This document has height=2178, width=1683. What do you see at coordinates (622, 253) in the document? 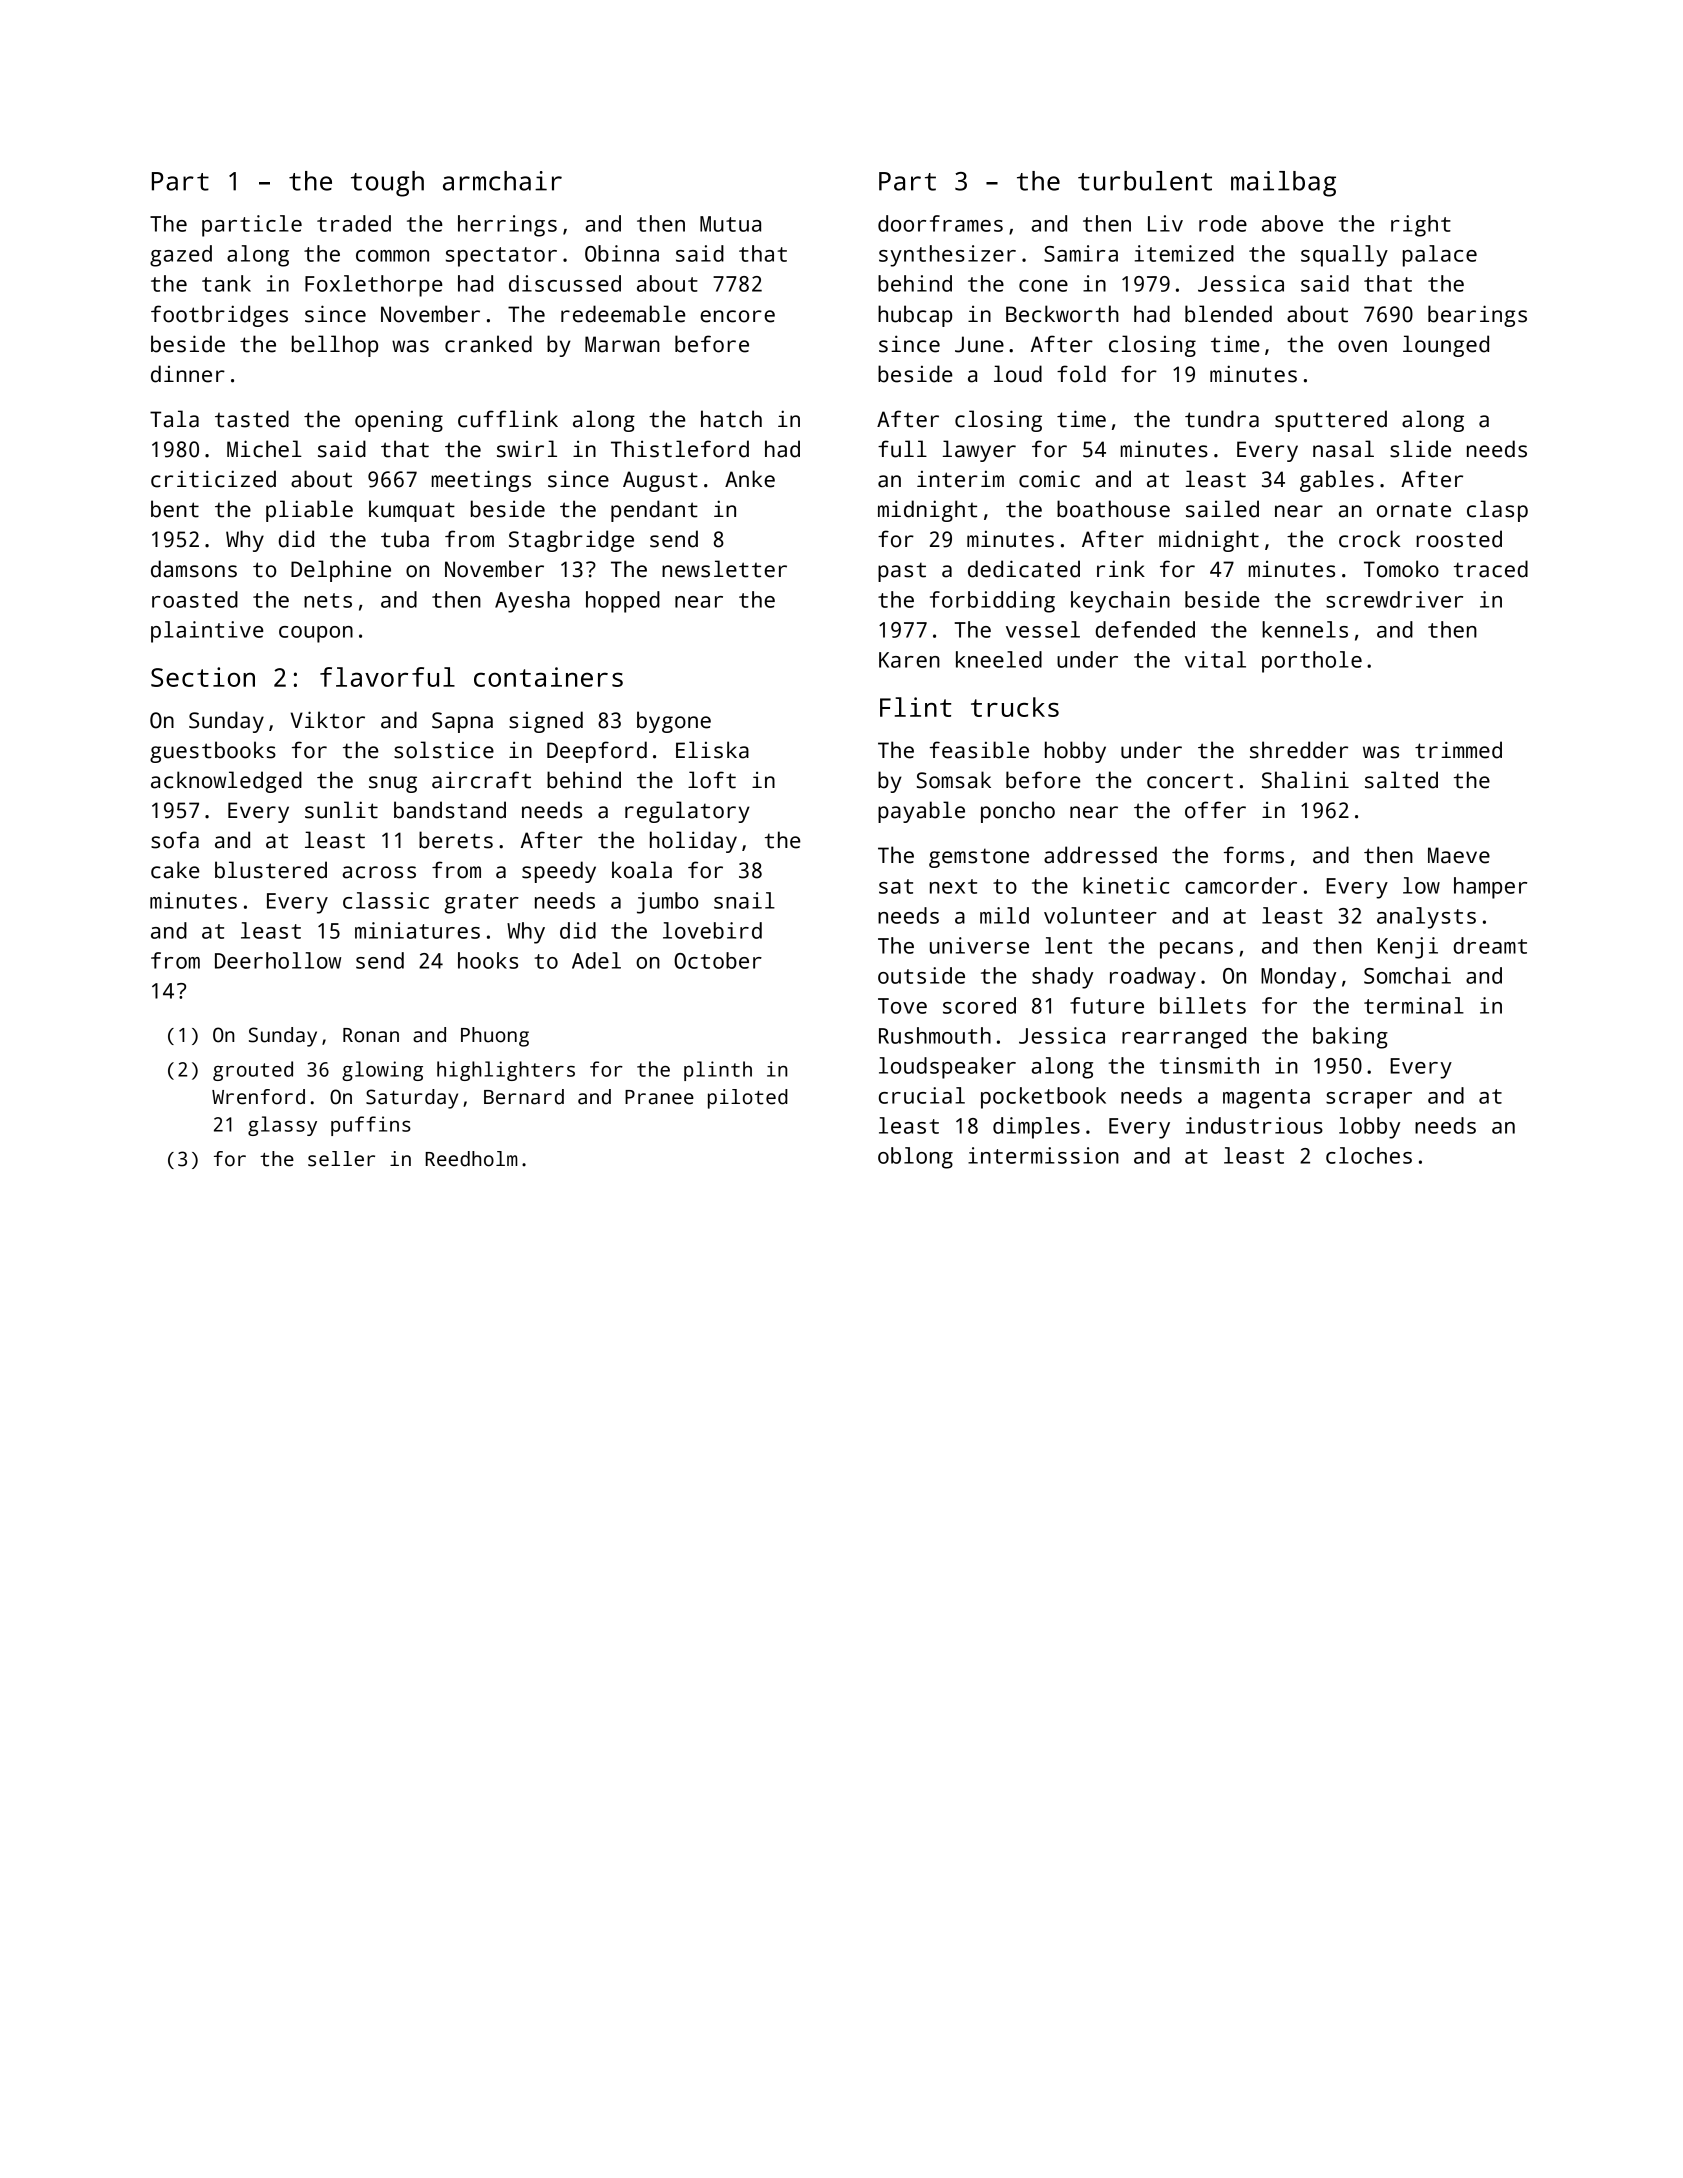
I see `Obinna` at bounding box center [622, 253].
